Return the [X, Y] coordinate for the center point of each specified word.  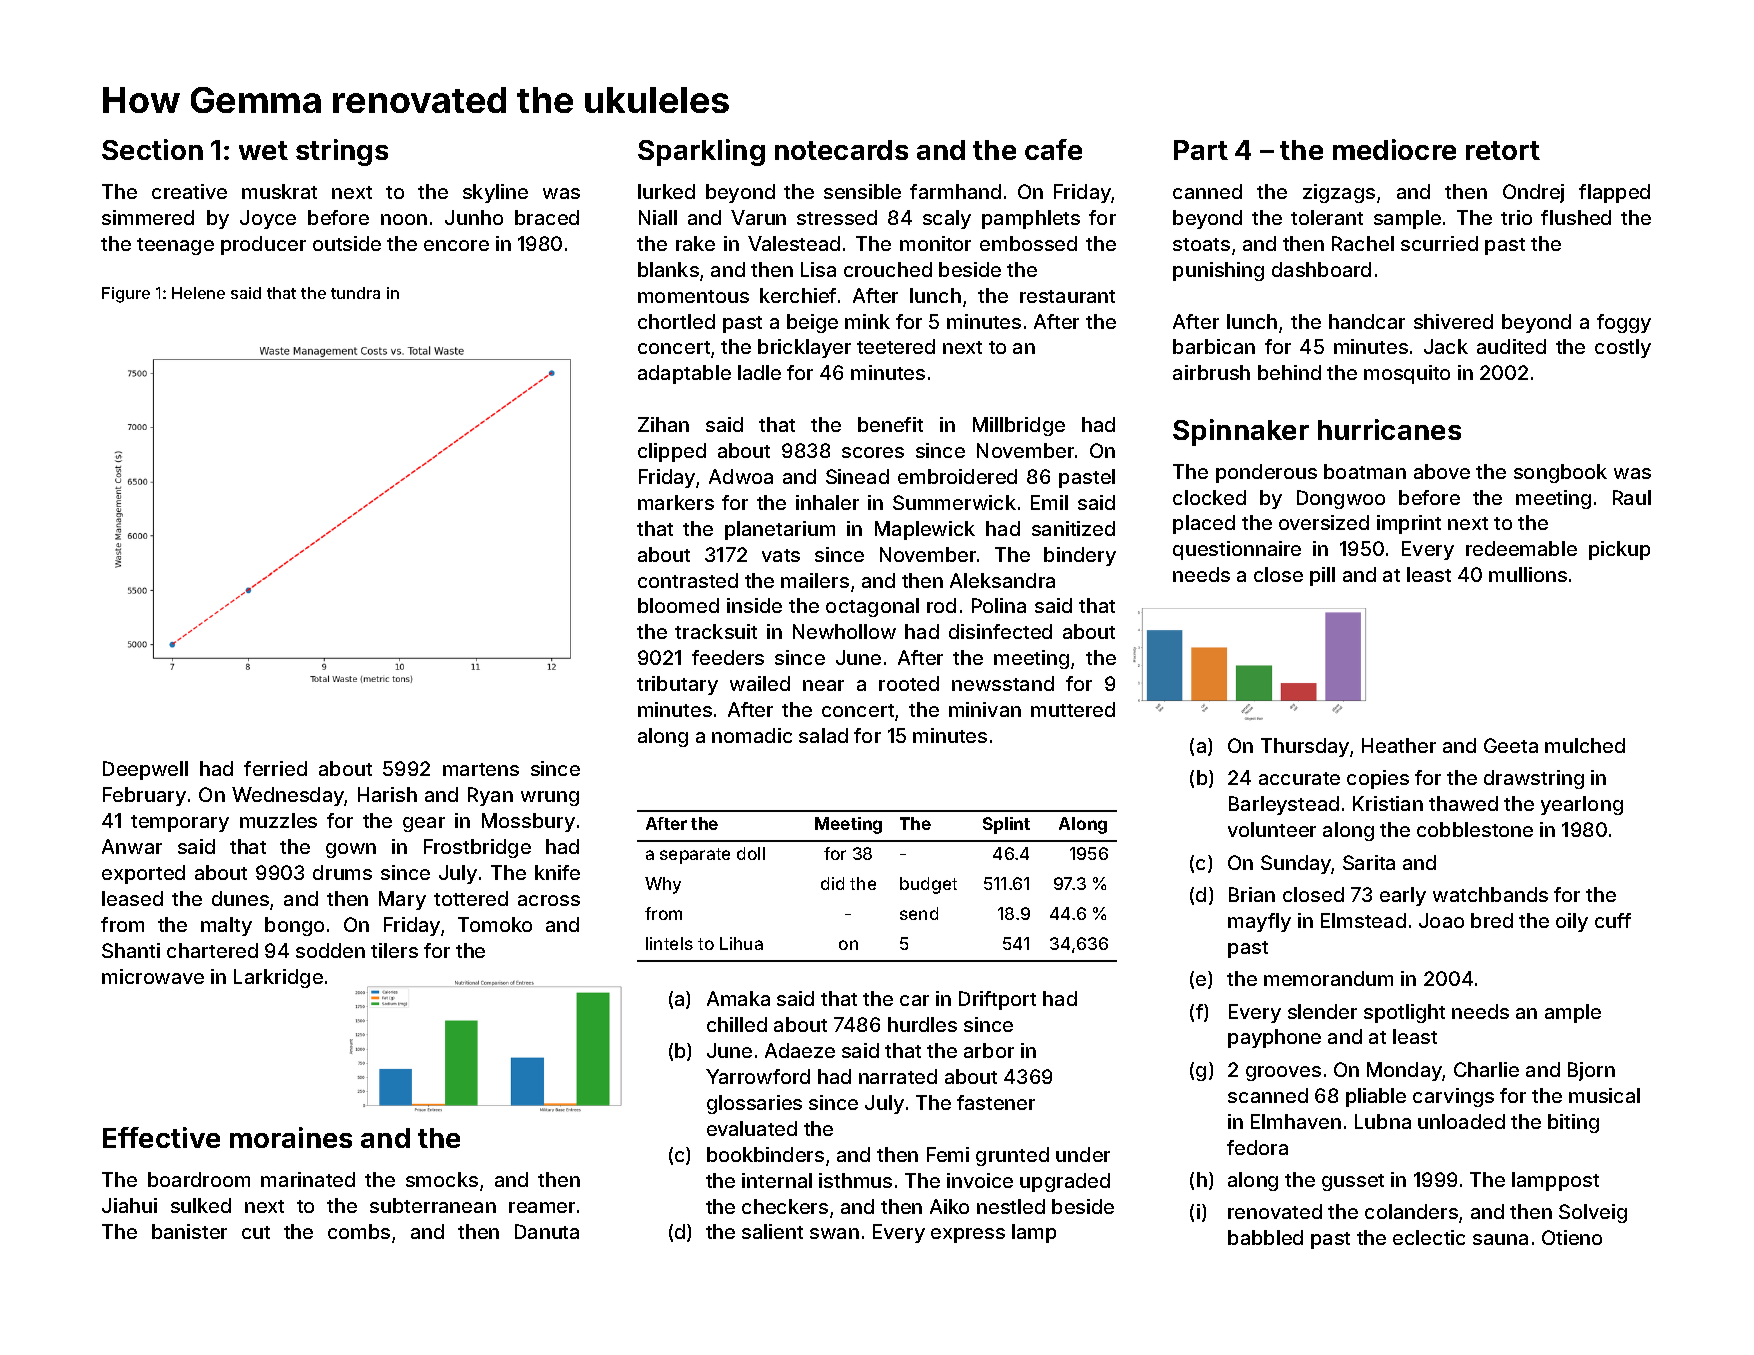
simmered [148, 217]
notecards [841, 150]
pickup [1619, 550]
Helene [198, 293]
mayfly [1259, 922]
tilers [394, 950]
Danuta [547, 1231]
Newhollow [844, 631]
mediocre [1394, 149]
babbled [1265, 1237]
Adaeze [800, 1050]
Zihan [663, 424]
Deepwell [145, 770]
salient [772, 1231]
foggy [1624, 323]
